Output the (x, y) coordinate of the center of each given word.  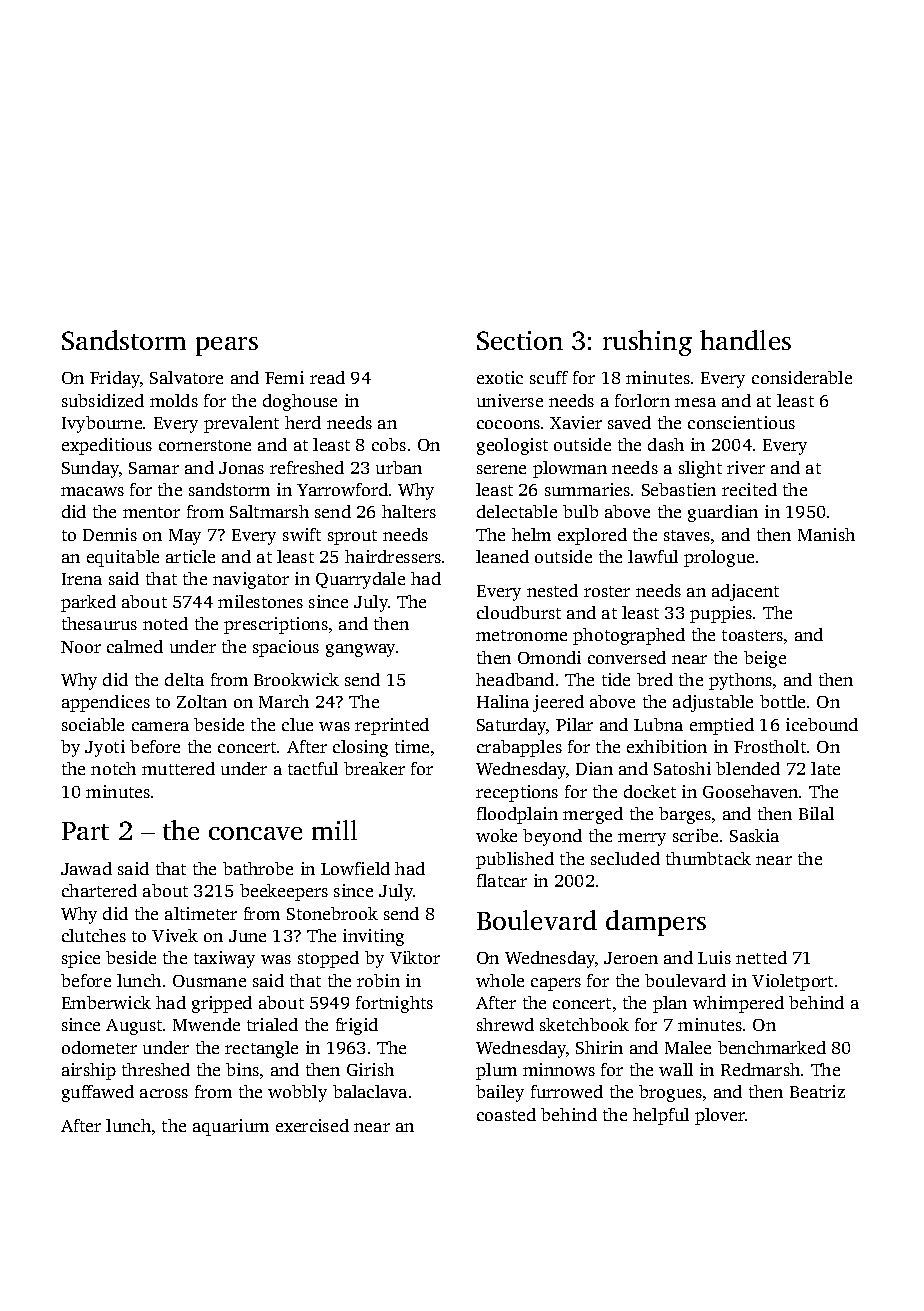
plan (670, 1004)
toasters (752, 635)
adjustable (713, 703)
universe (510, 400)
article (190, 556)
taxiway (224, 959)
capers (556, 984)
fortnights (394, 1004)
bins (242, 1069)
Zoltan (202, 701)
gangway (360, 650)
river (746, 467)
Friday (115, 379)
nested (552, 590)
